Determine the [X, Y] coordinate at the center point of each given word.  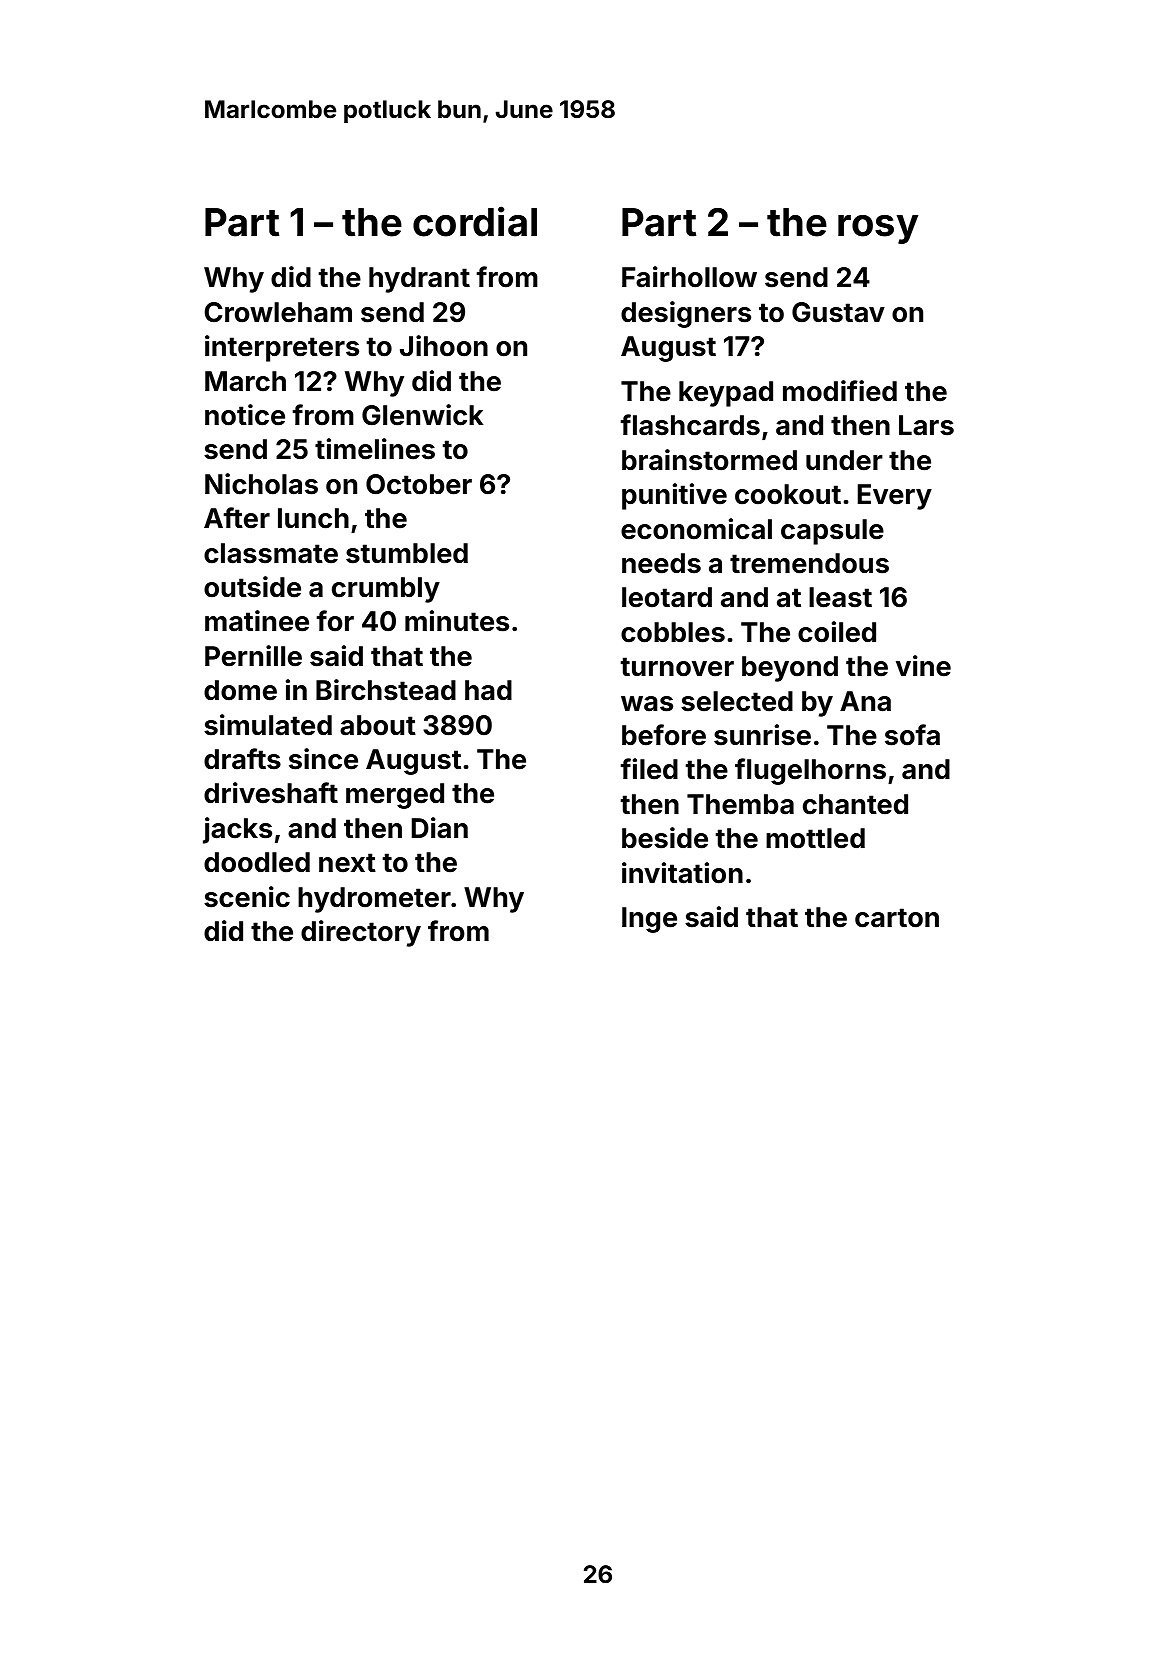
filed [649, 769]
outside [252, 587]
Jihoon [444, 346]
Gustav [838, 312]
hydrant [419, 280]
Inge [649, 920]
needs [661, 563]
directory [361, 933]
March [245, 381]
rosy [878, 229]
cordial [475, 221]
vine [923, 666]
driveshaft [271, 793]
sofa [912, 735]
